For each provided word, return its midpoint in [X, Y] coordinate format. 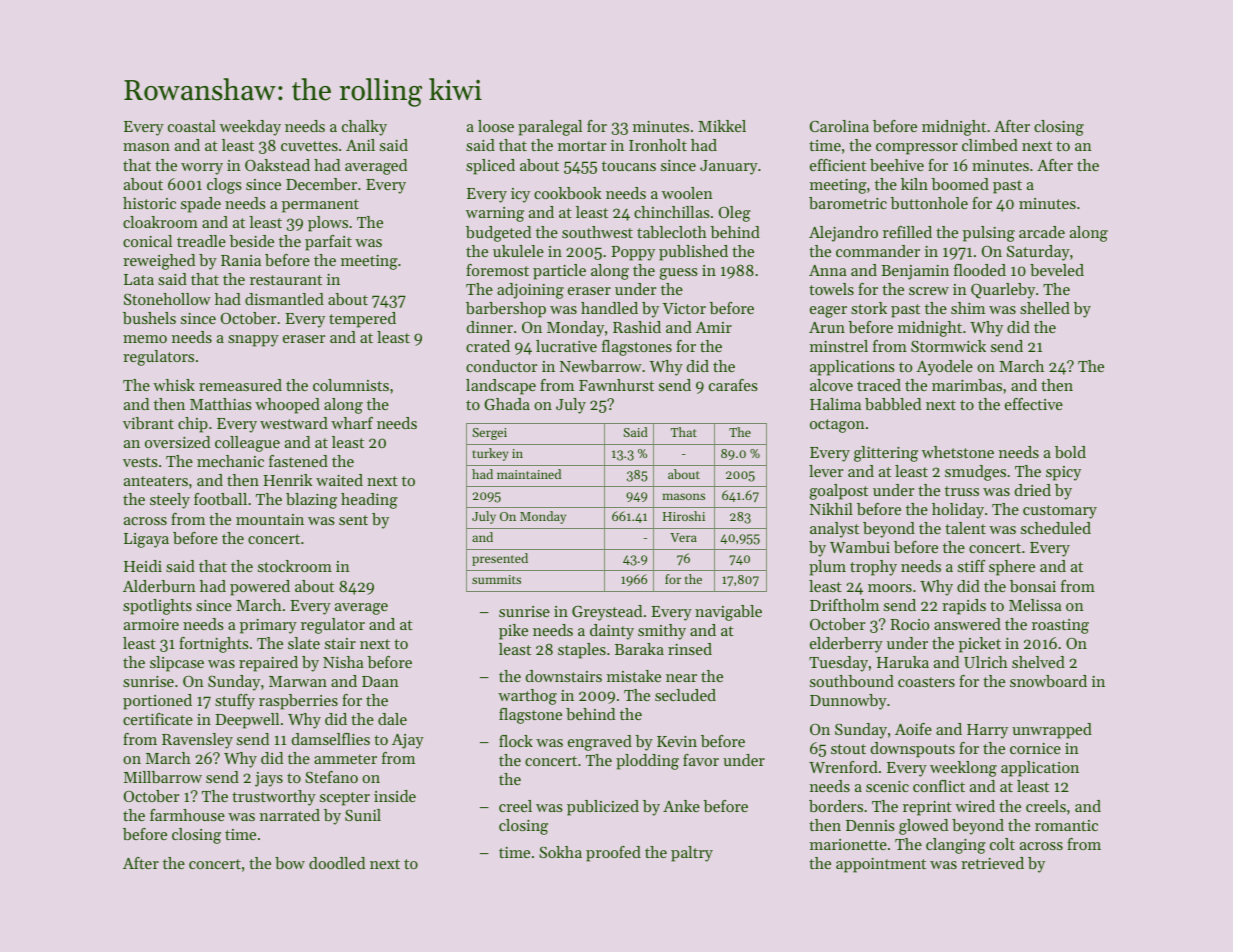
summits [496, 579]
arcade [1042, 232]
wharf [352, 423]
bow [290, 863]
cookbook [568, 193]
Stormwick [948, 346]
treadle [201, 241]
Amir [713, 327]
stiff [971, 566]
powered [260, 588]
